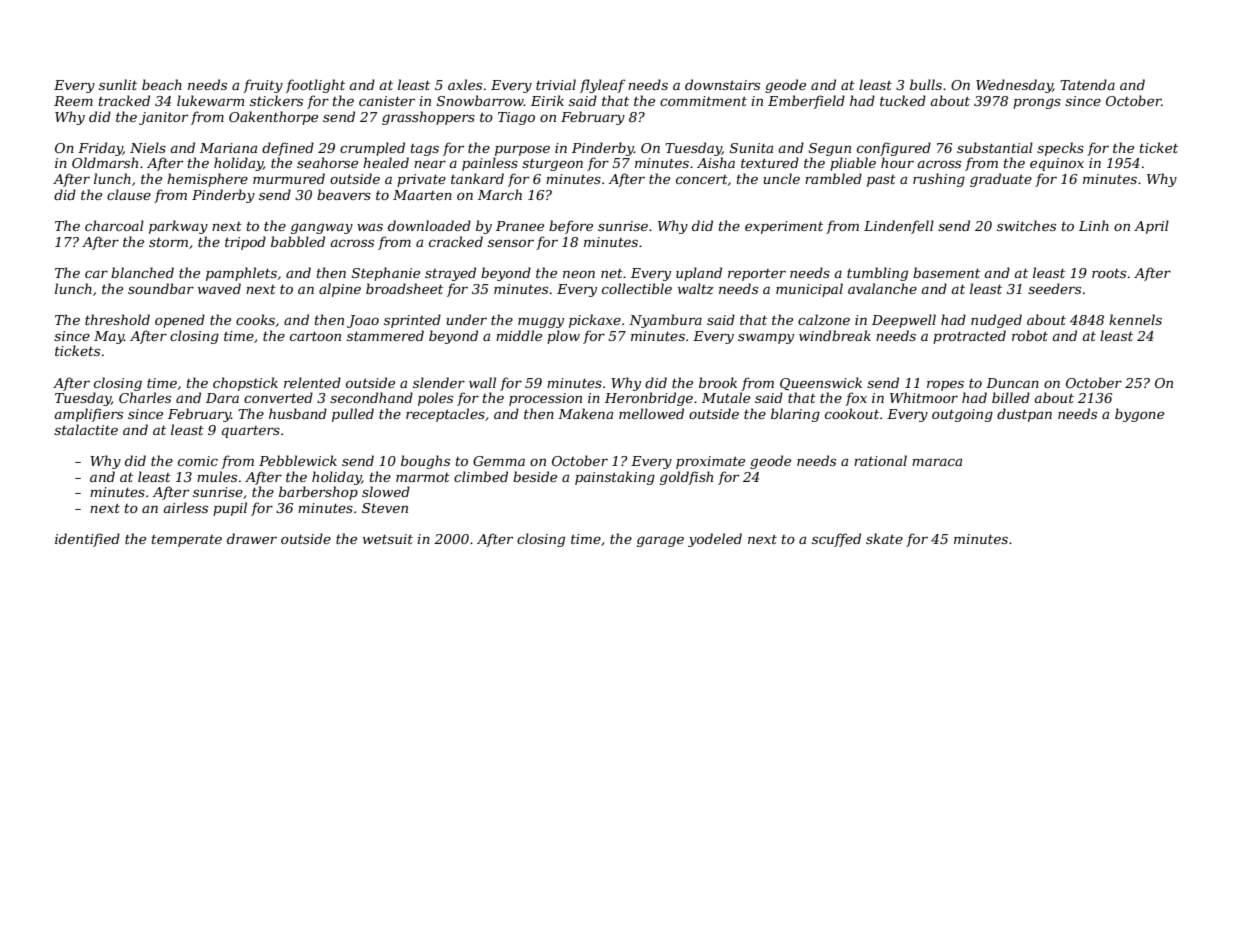 The image size is (1233, 952). What do you see at coordinates (482, 382) in the screenshot?
I see `wall` at bounding box center [482, 382].
